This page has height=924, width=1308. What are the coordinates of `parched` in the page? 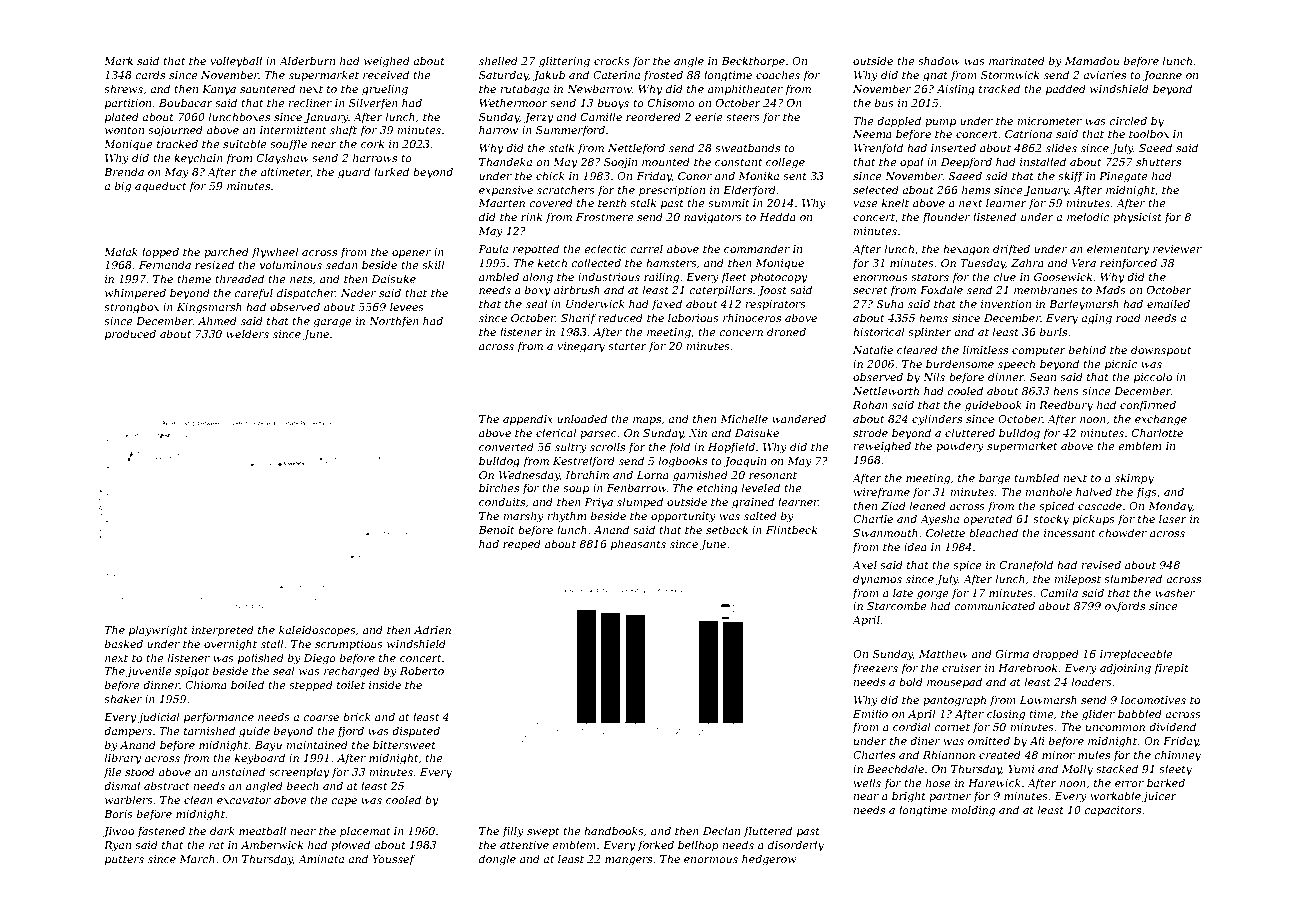 It's located at (226, 252).
